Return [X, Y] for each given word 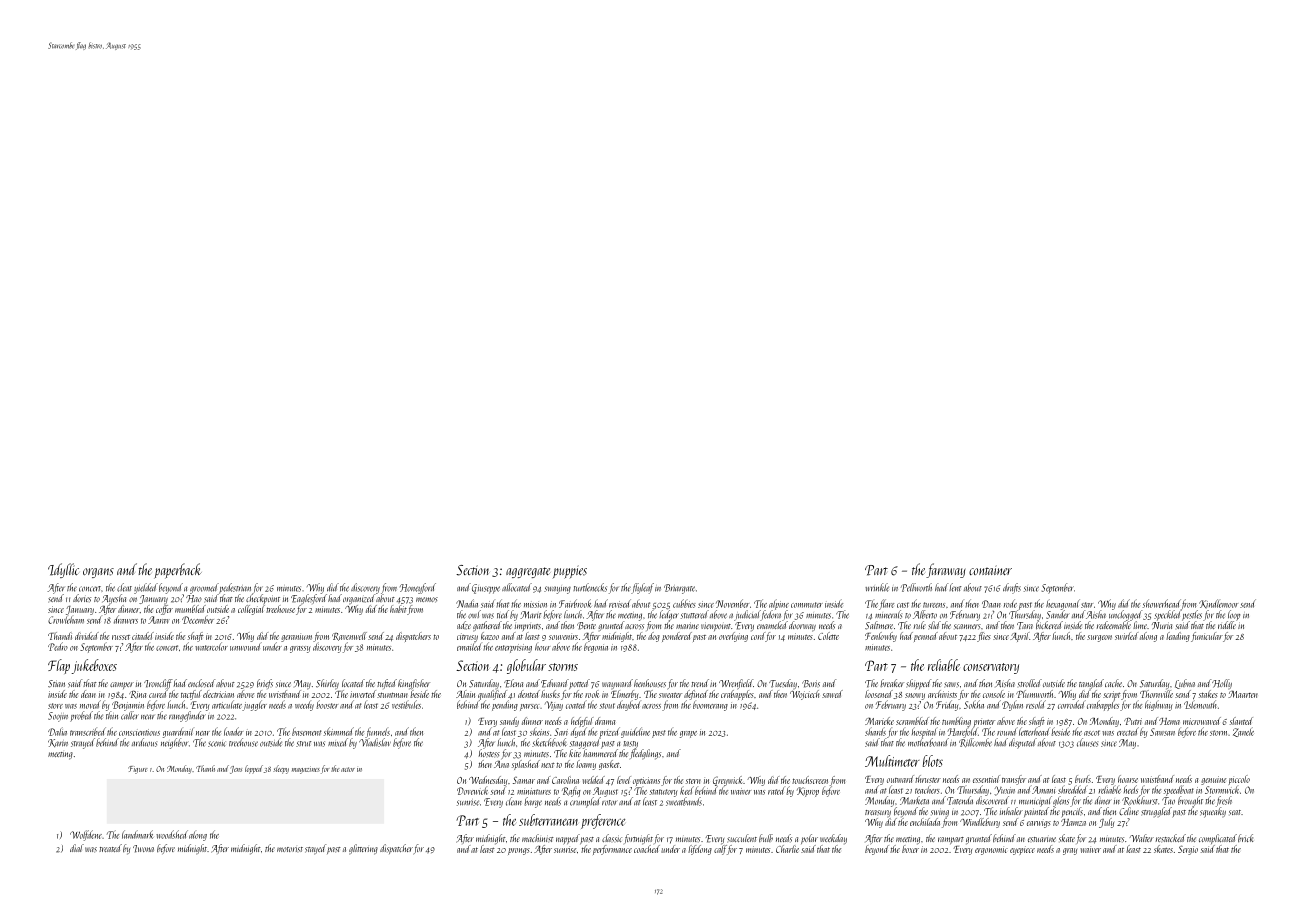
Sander [1058, 614]
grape [688, 734]
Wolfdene [86, 835]
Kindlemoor [1218, 603]
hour [542, 647]
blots [933, 761]
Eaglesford [309, 599]
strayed [83, 743]
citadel [143, 636]
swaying [557, 590]
